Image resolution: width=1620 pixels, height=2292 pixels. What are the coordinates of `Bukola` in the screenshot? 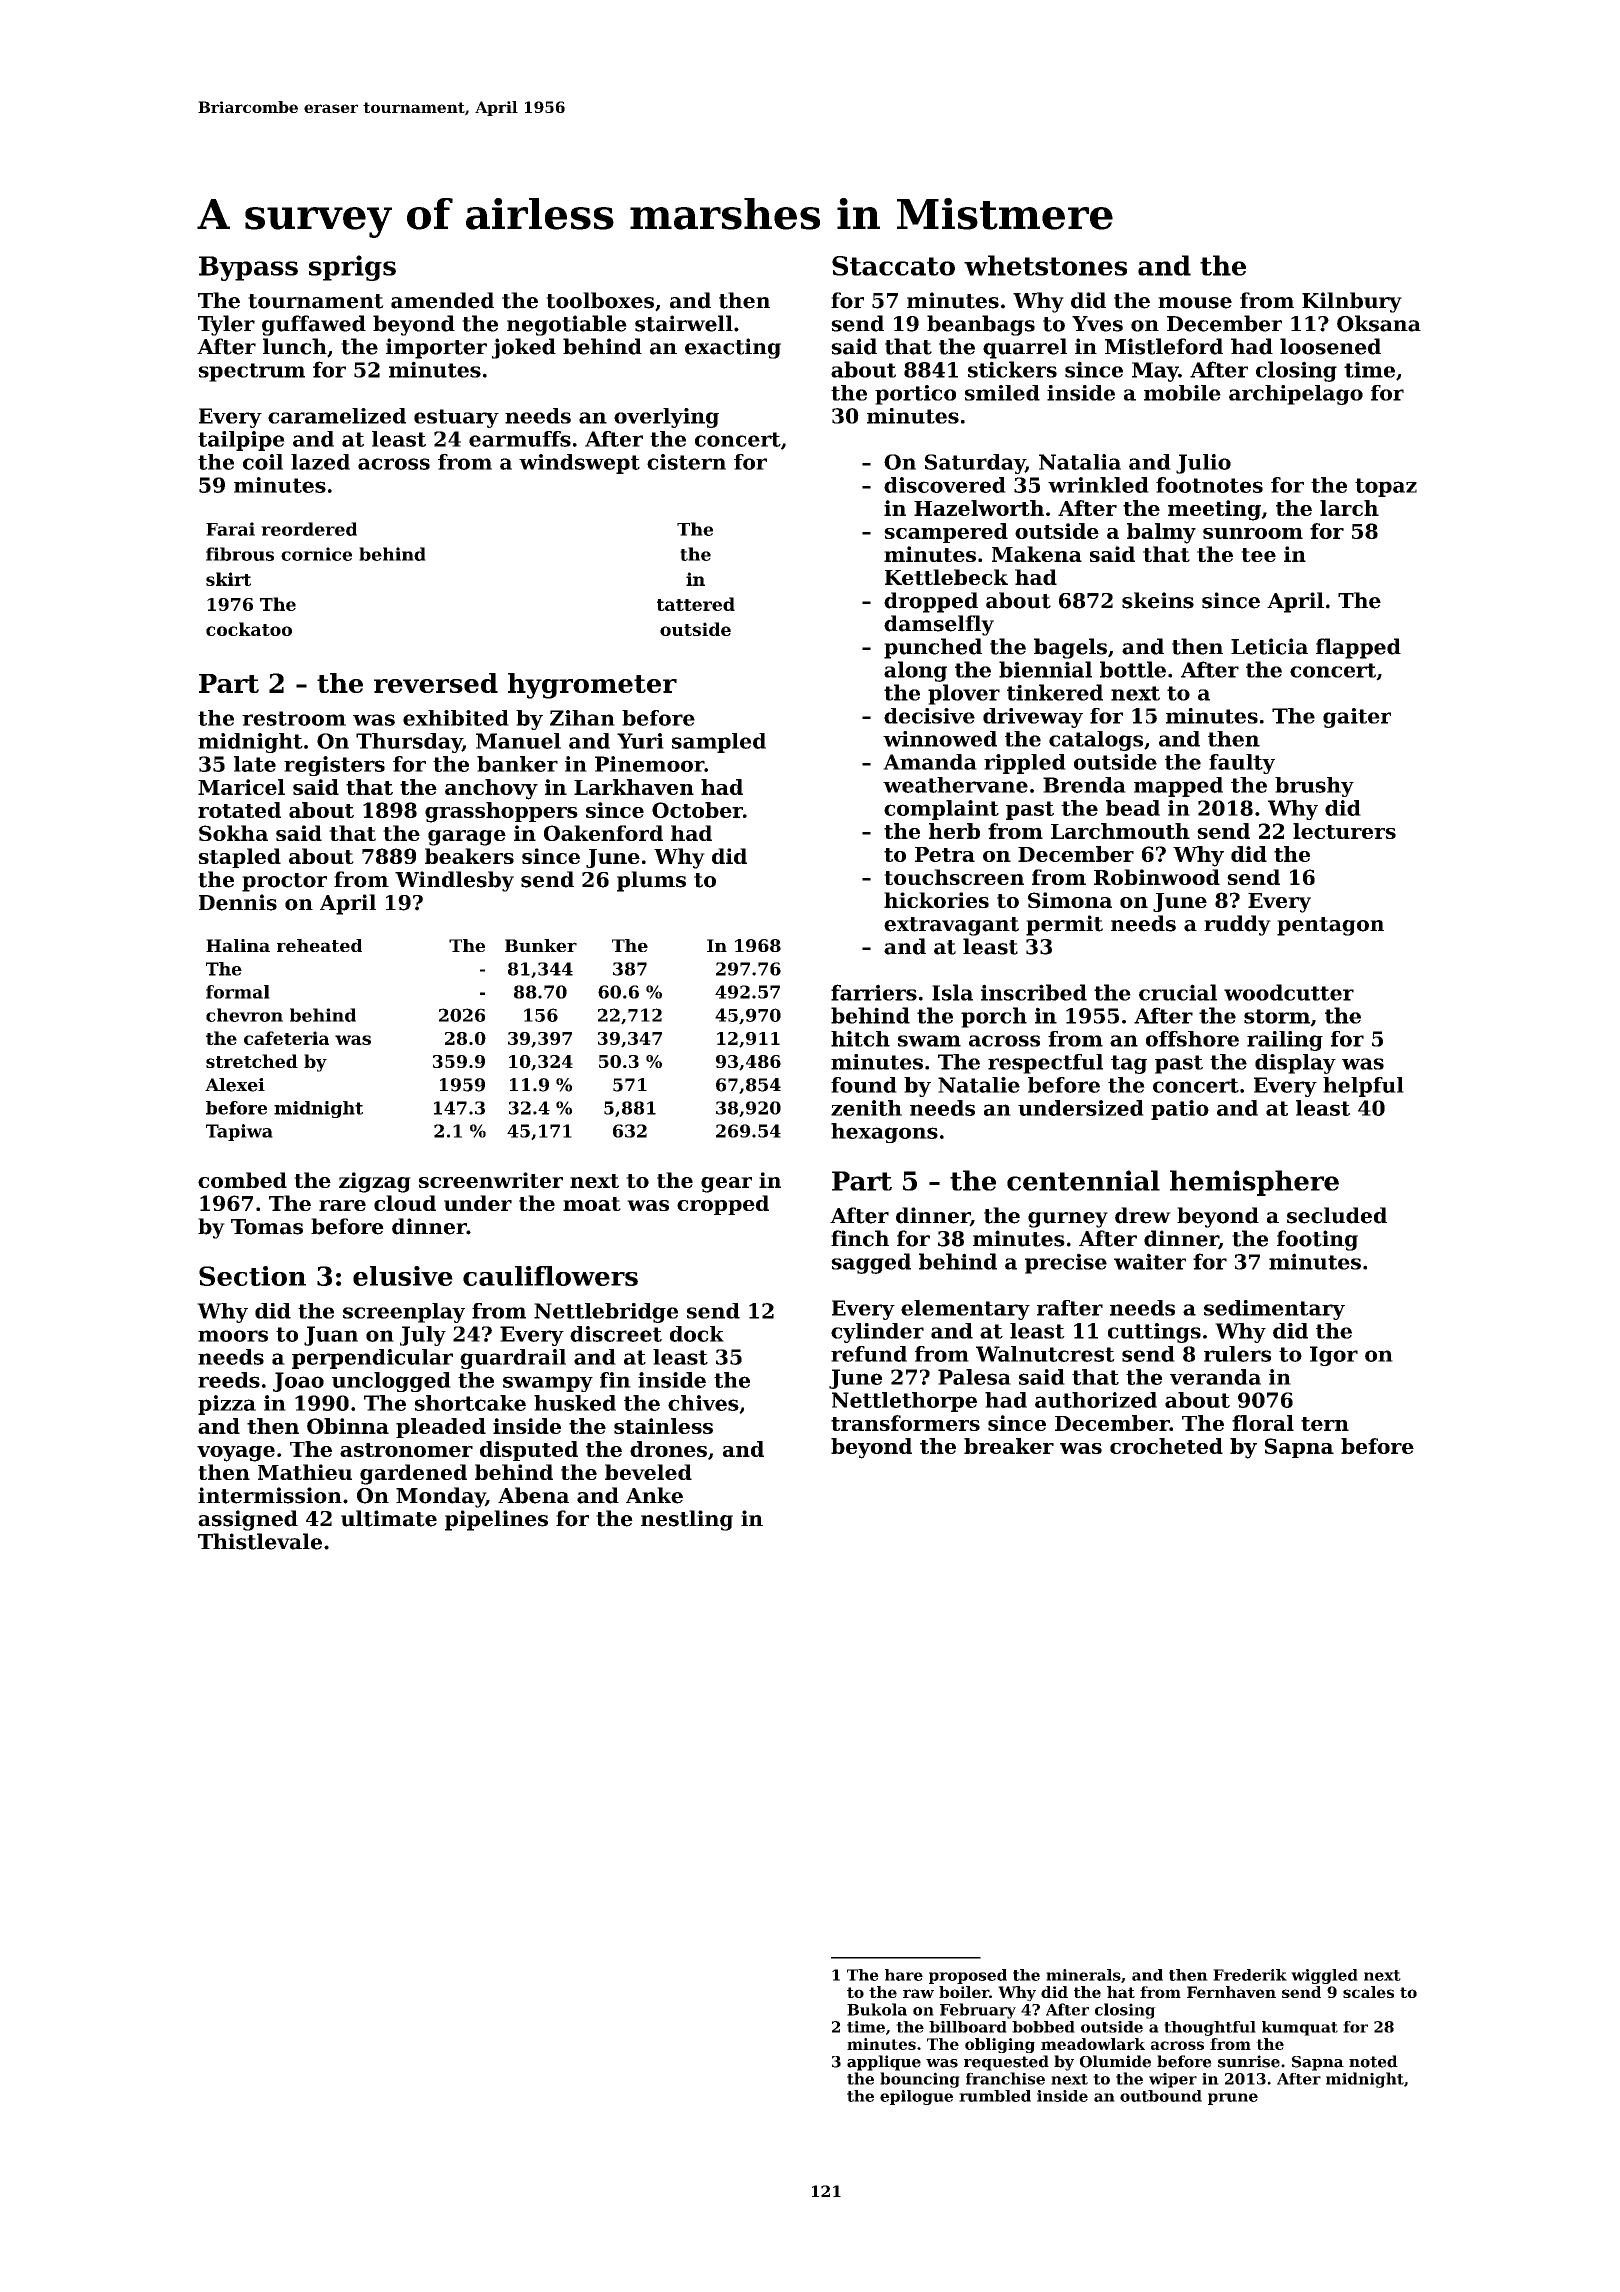 It's located at (877, 2009).
